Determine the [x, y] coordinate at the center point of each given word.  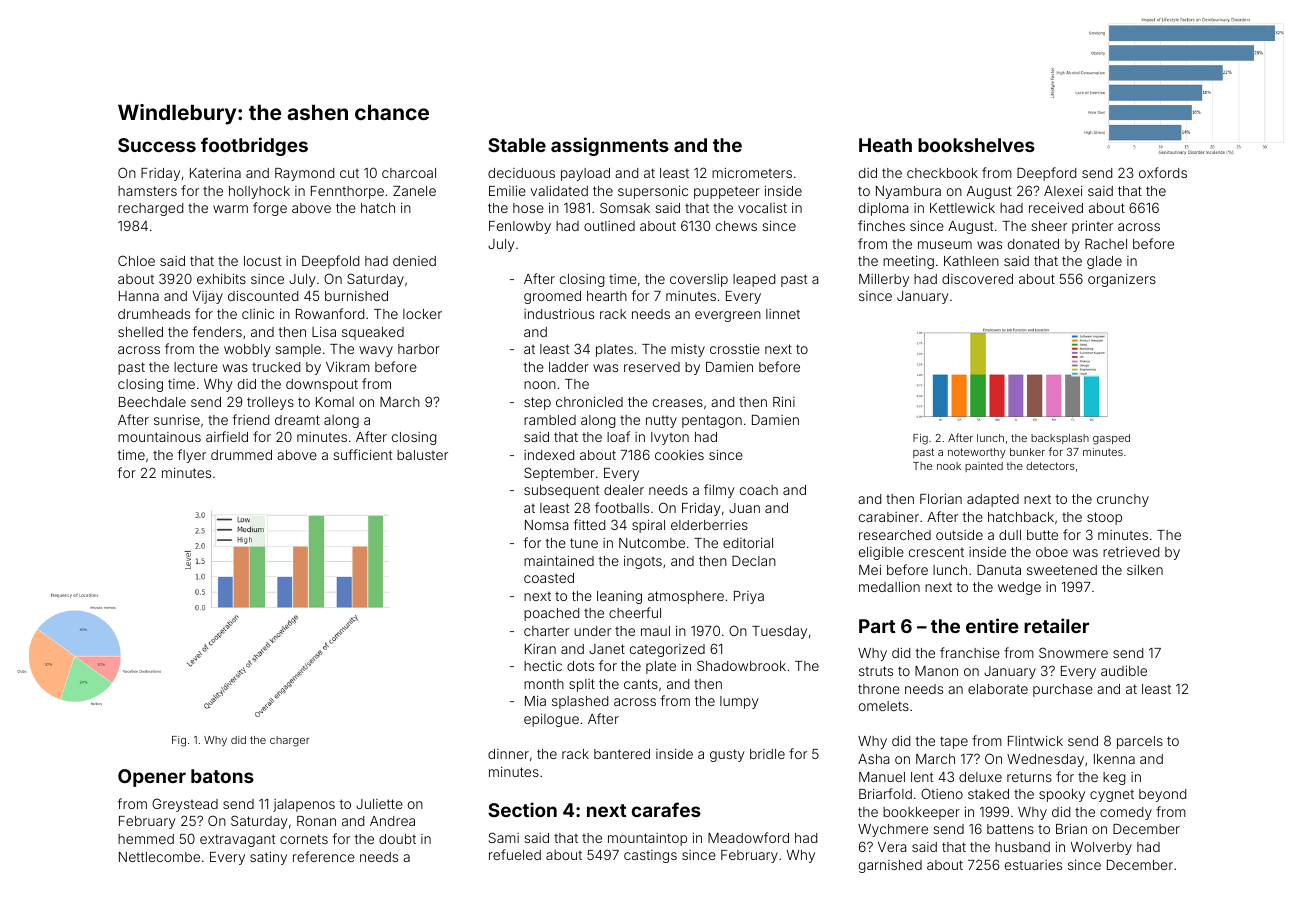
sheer [1049, 226]
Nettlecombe [159, 857]
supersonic [653, 192]
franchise [970, 652]
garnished [890, 866]
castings [650, 856]
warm [230, 209]
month [544, 684]
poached [551, 614]
